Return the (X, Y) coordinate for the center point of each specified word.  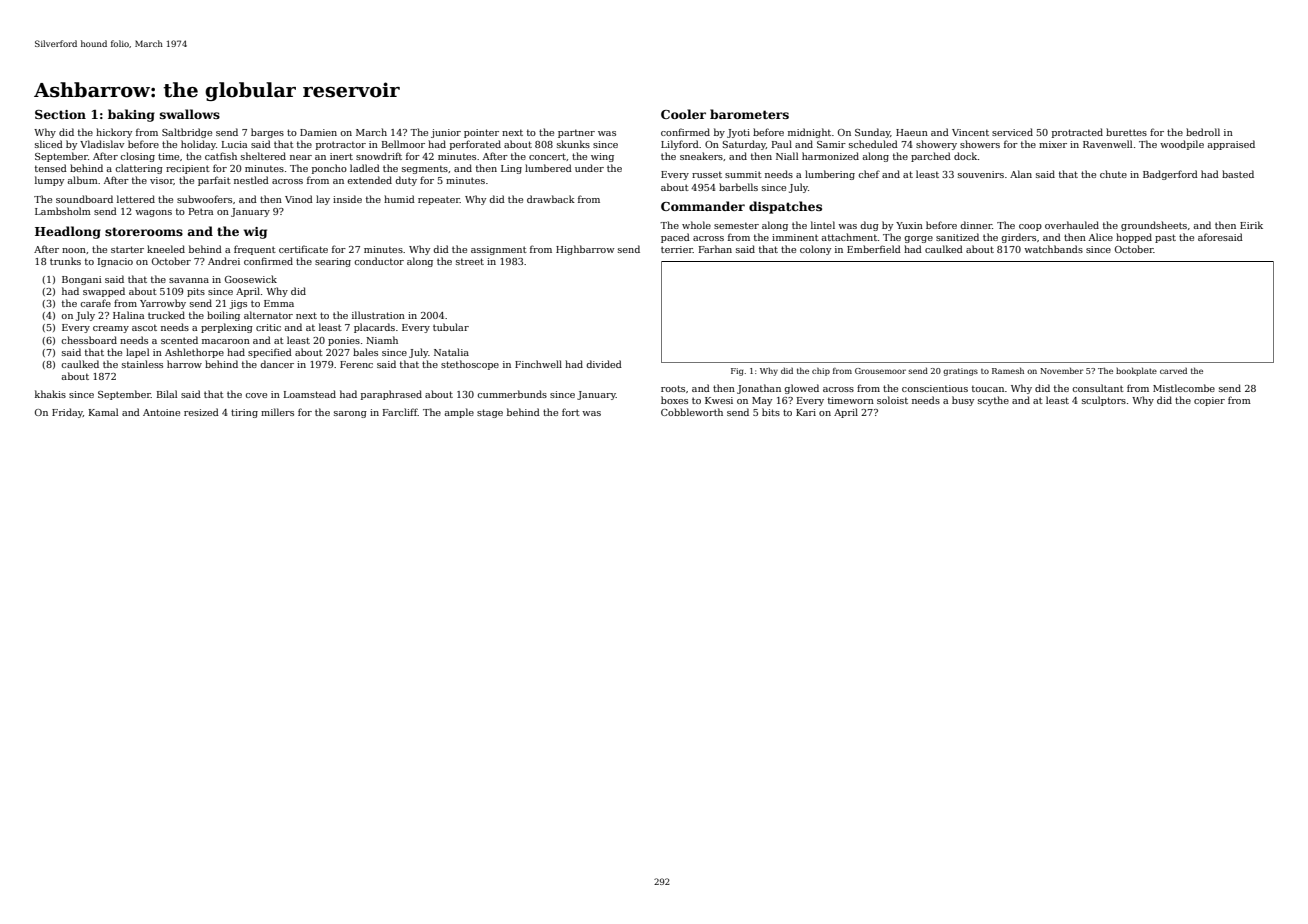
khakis (50, 394)
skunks (573, 144)
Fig (737, 372)
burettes (1126, 132)
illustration (378, 315)
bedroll (1203, 132)
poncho (329, 169)
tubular (451, 327)
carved (1173, 371)
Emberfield (874, 249)
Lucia (234, 144)
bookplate (1136, 372)
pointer (481, 133)
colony (815, 250)
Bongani (82, 280)
